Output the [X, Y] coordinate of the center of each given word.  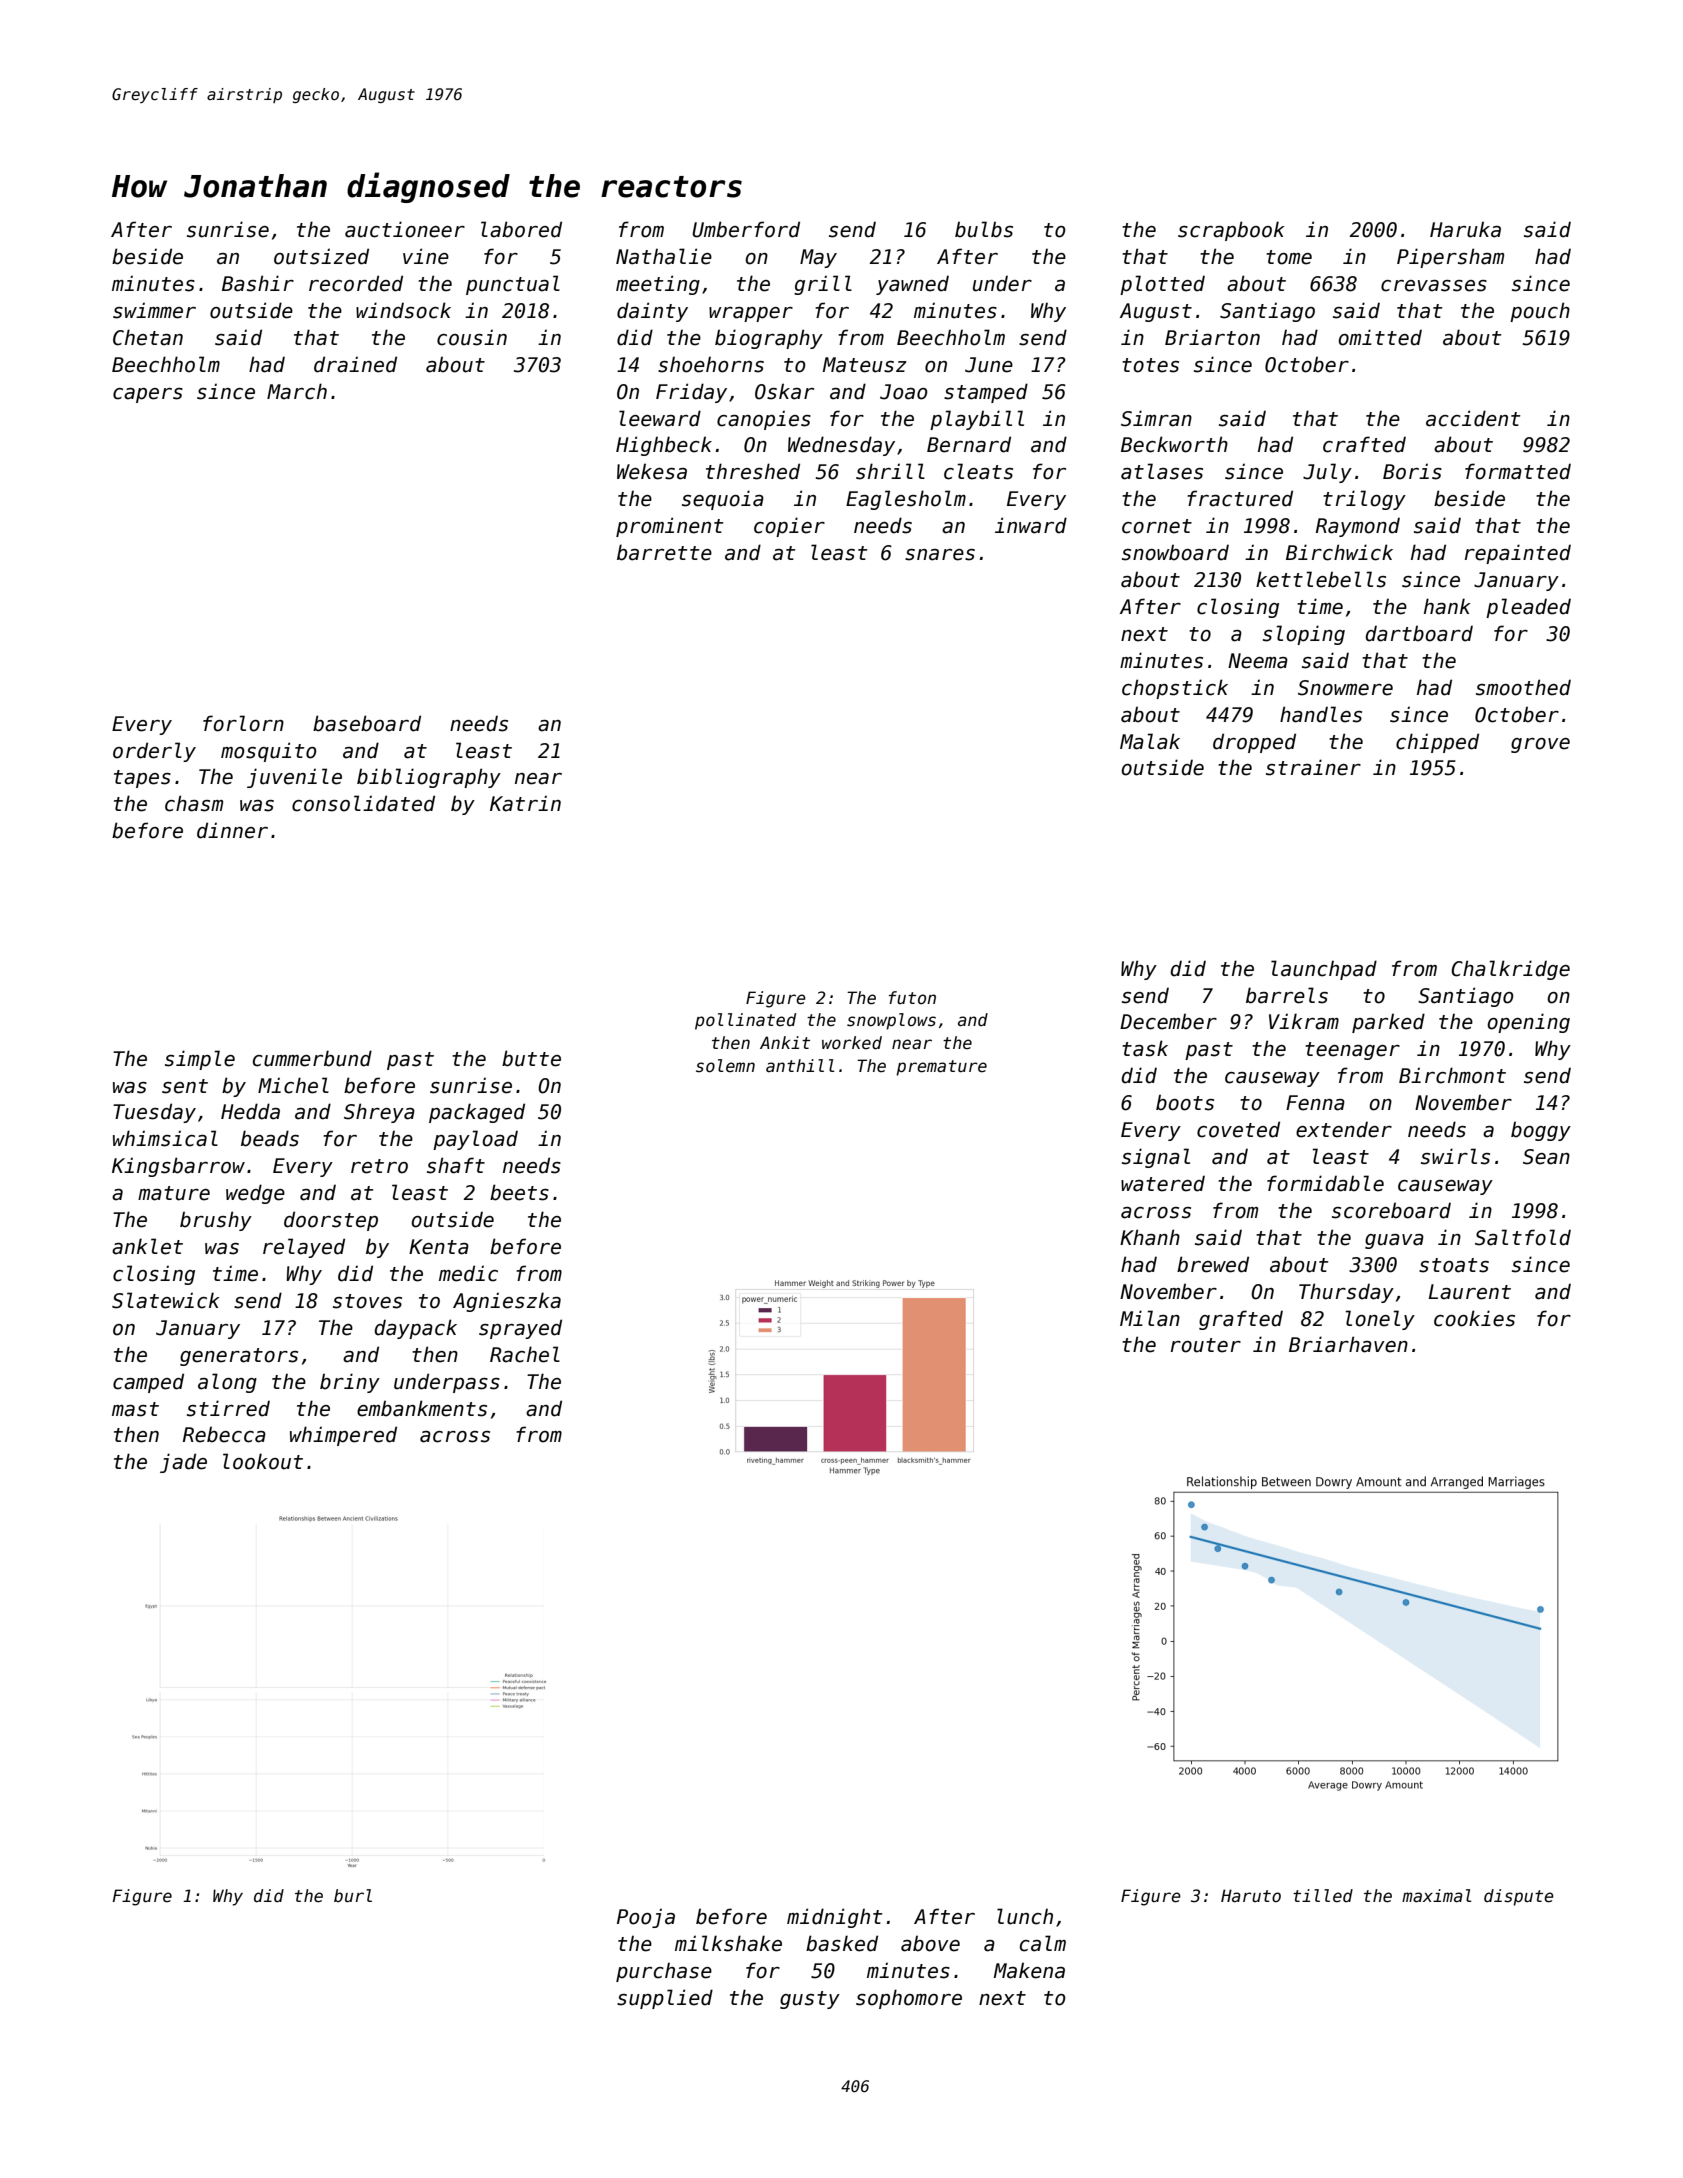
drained [355, 364]
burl [353, 1896]
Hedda [250, 1111]
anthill [800, 1065]
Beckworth [1174, 444]
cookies [1474, 1318]
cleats [978, 471]
